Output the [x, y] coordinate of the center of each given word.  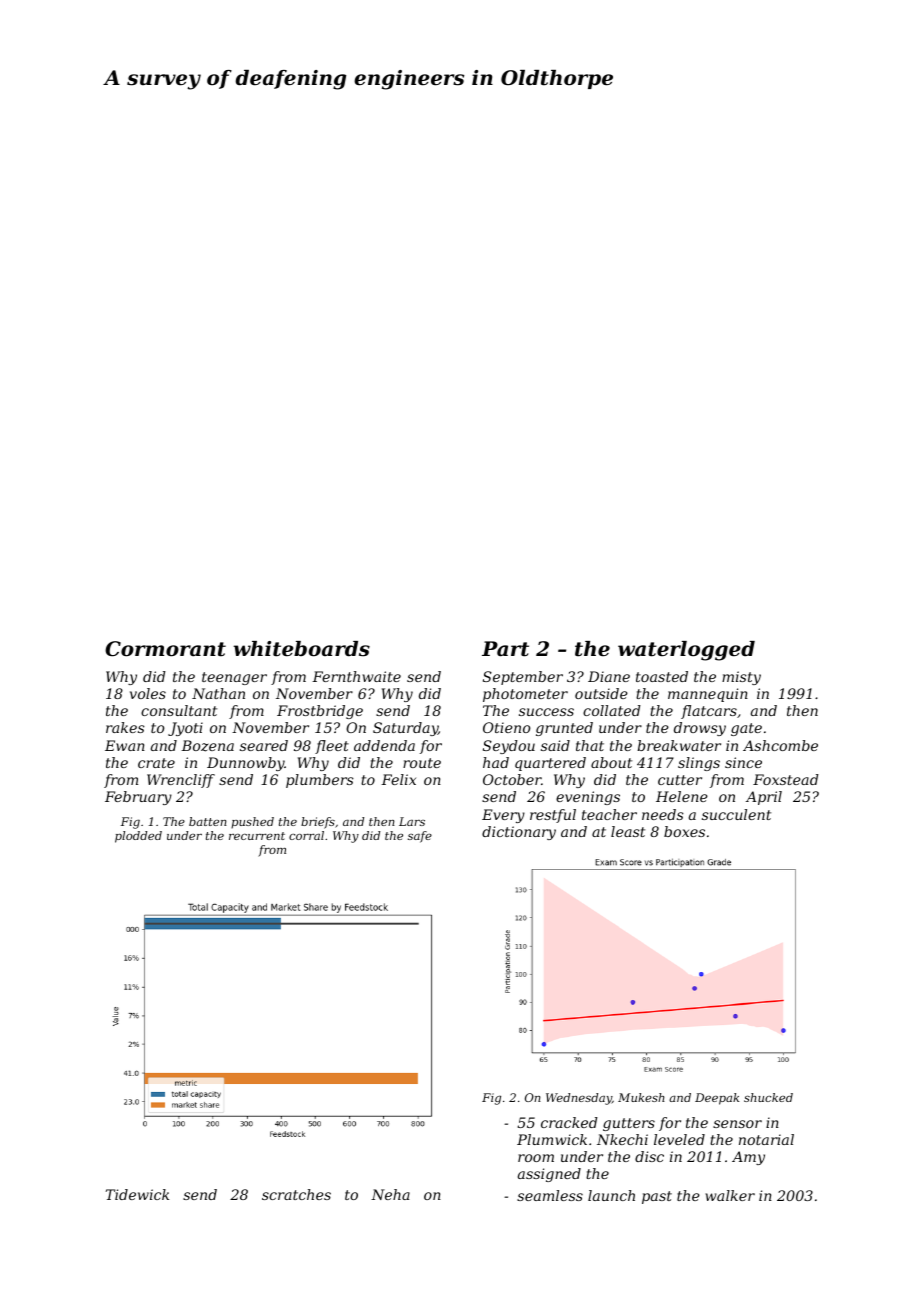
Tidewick [137, 1194]
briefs [318, 823]
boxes [684, 831]
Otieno [506, 727]
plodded [138, 837]
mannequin [708, 695]
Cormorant [165, 649]
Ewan [125, 745]
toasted [662, 676]
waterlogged [686, 651]
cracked [569, 1122]
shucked [768, 1097]
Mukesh [641, 1097]
